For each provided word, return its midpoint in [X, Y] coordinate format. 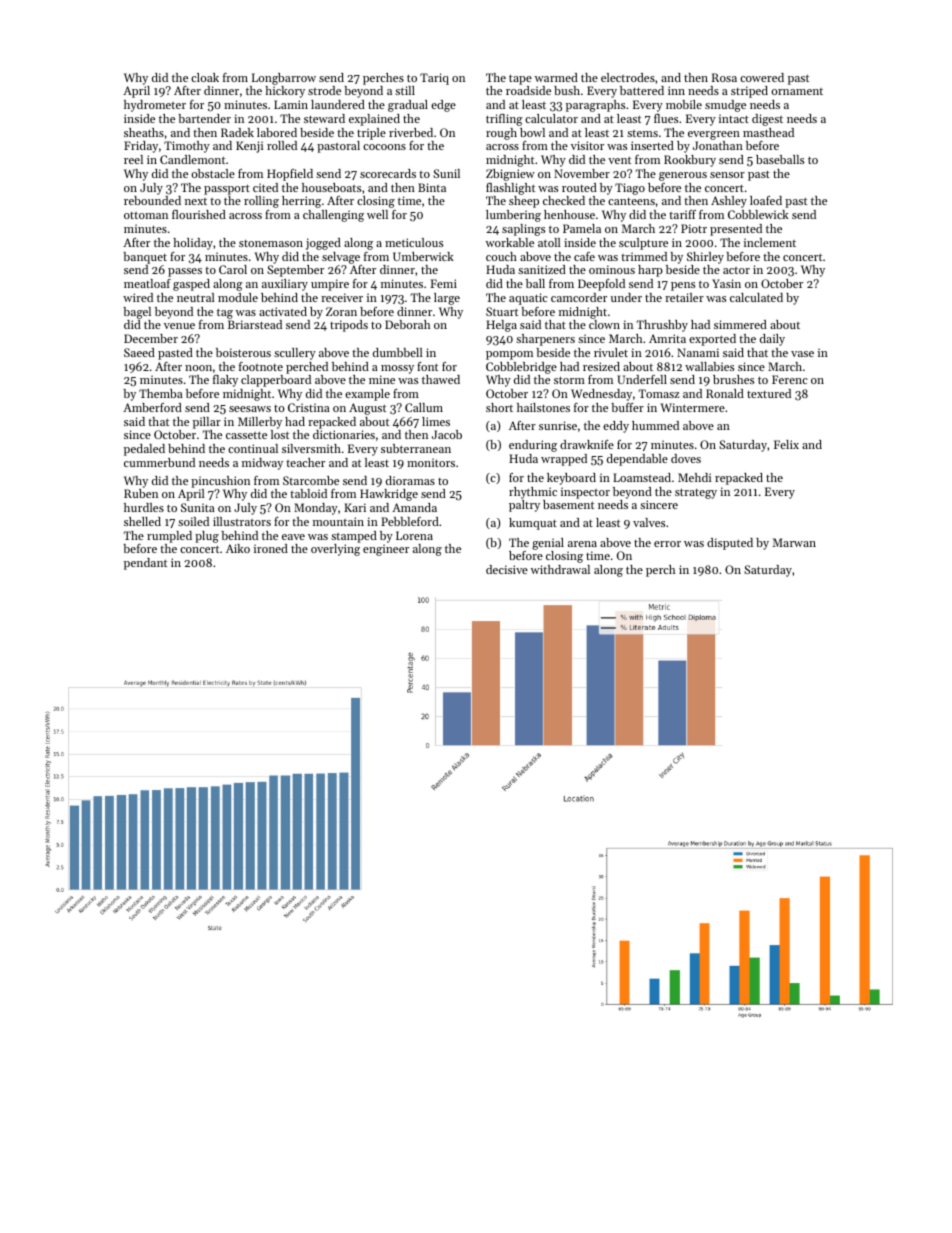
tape [520, 79]
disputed [730, 544]
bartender [204, 118]
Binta [432, 187]
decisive [507, 569]
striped [749, 92]
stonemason [271, 243]
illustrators [242, 521]
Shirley [705, 258]
